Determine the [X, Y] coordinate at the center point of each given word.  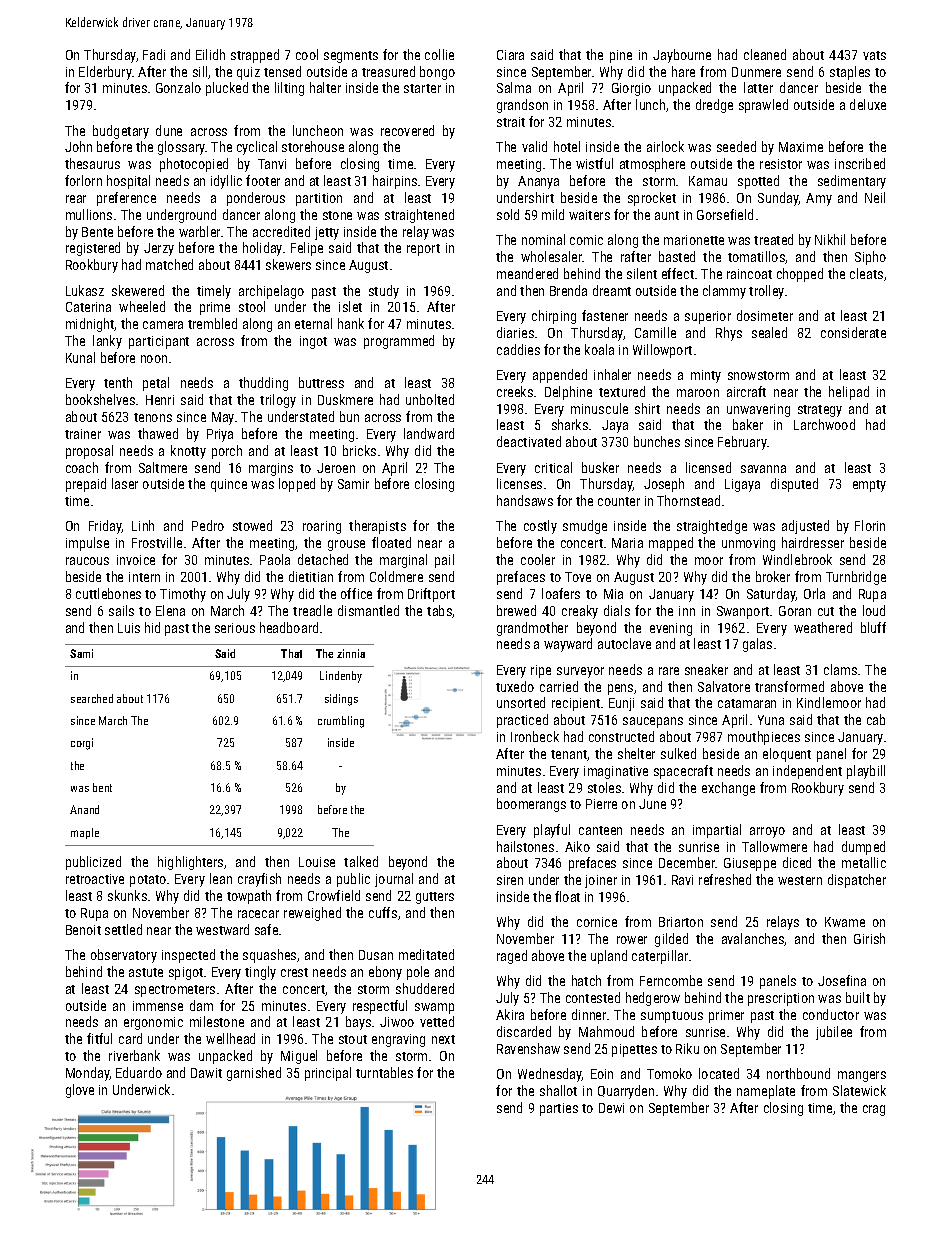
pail [444, 561]
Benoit [83, 930]
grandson [522, 106]
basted [677, 256]
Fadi [154, 54]
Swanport [743, 612]
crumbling [341, 722]
